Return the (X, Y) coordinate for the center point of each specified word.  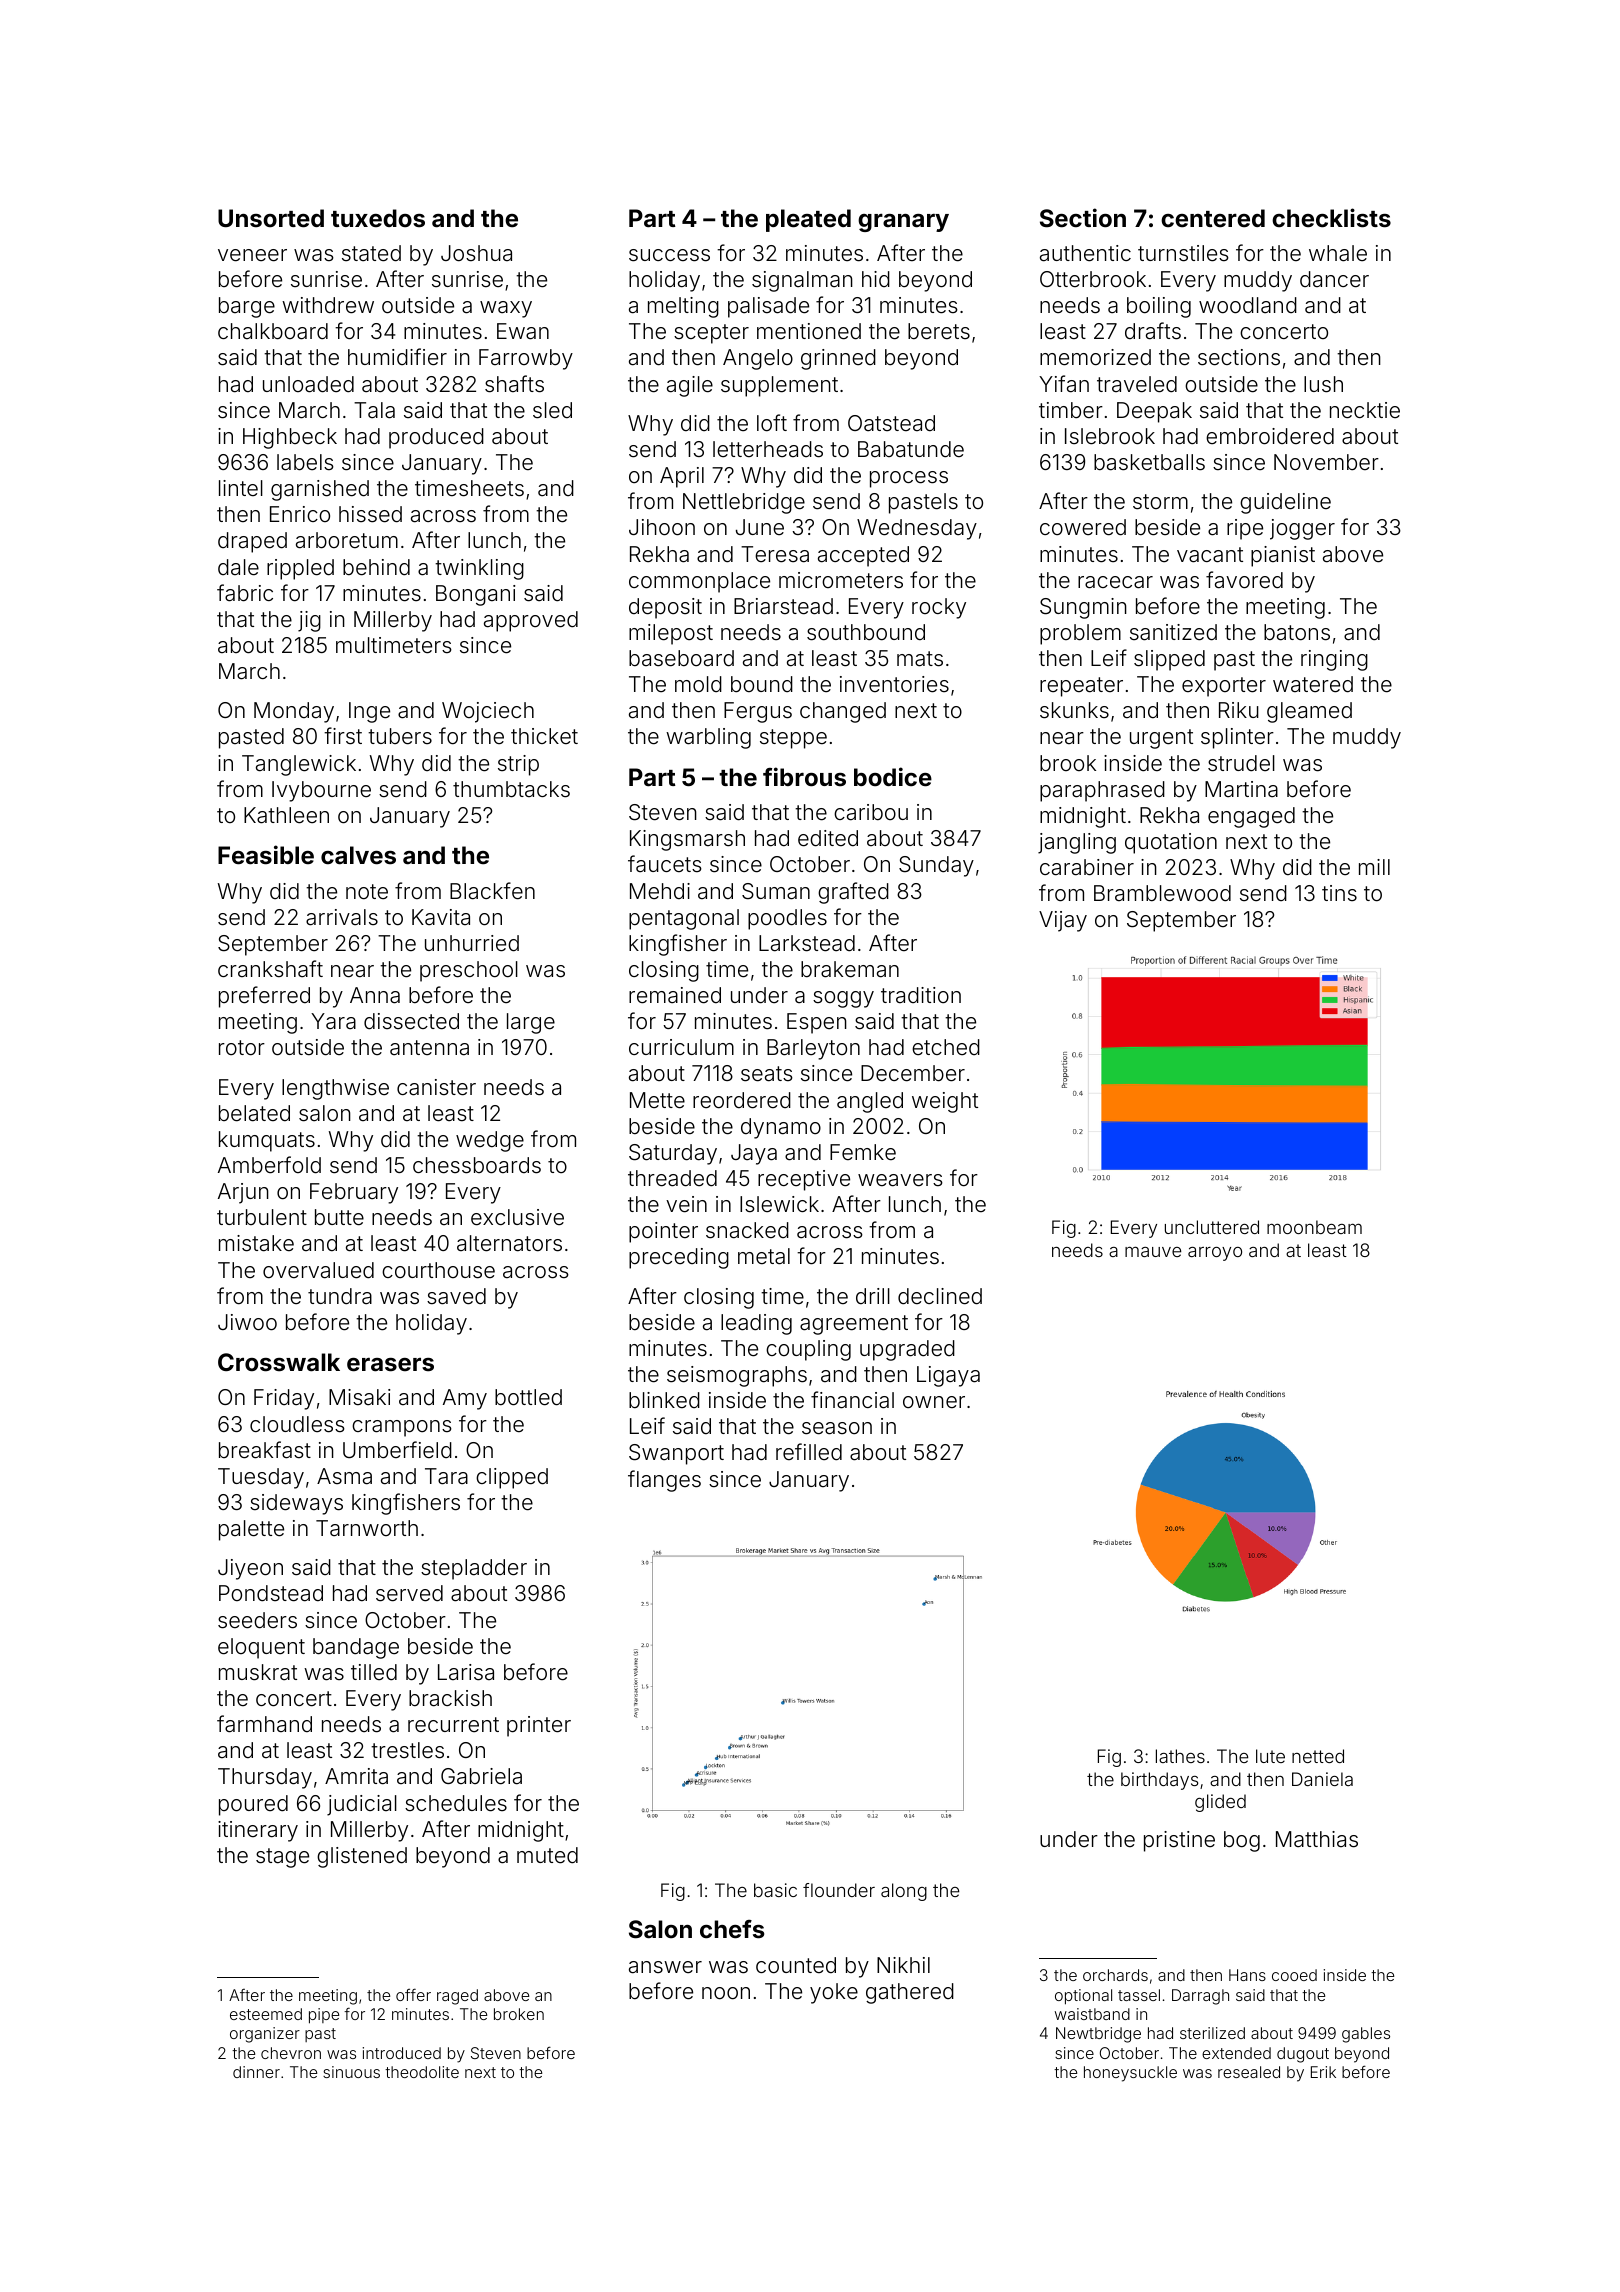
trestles (407, 1750)
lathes (1180, 1756)
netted (1318, 1756)
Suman (776, 891)
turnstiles (1183, 253)
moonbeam (1314, 1227)
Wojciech (488, 712)
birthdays (1159, 1781)
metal (764, 1256)
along (904, 1892)
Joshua (476, 253)
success (669, 255)
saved (456, 1296)
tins (1339, 893)
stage (282, 1858)
